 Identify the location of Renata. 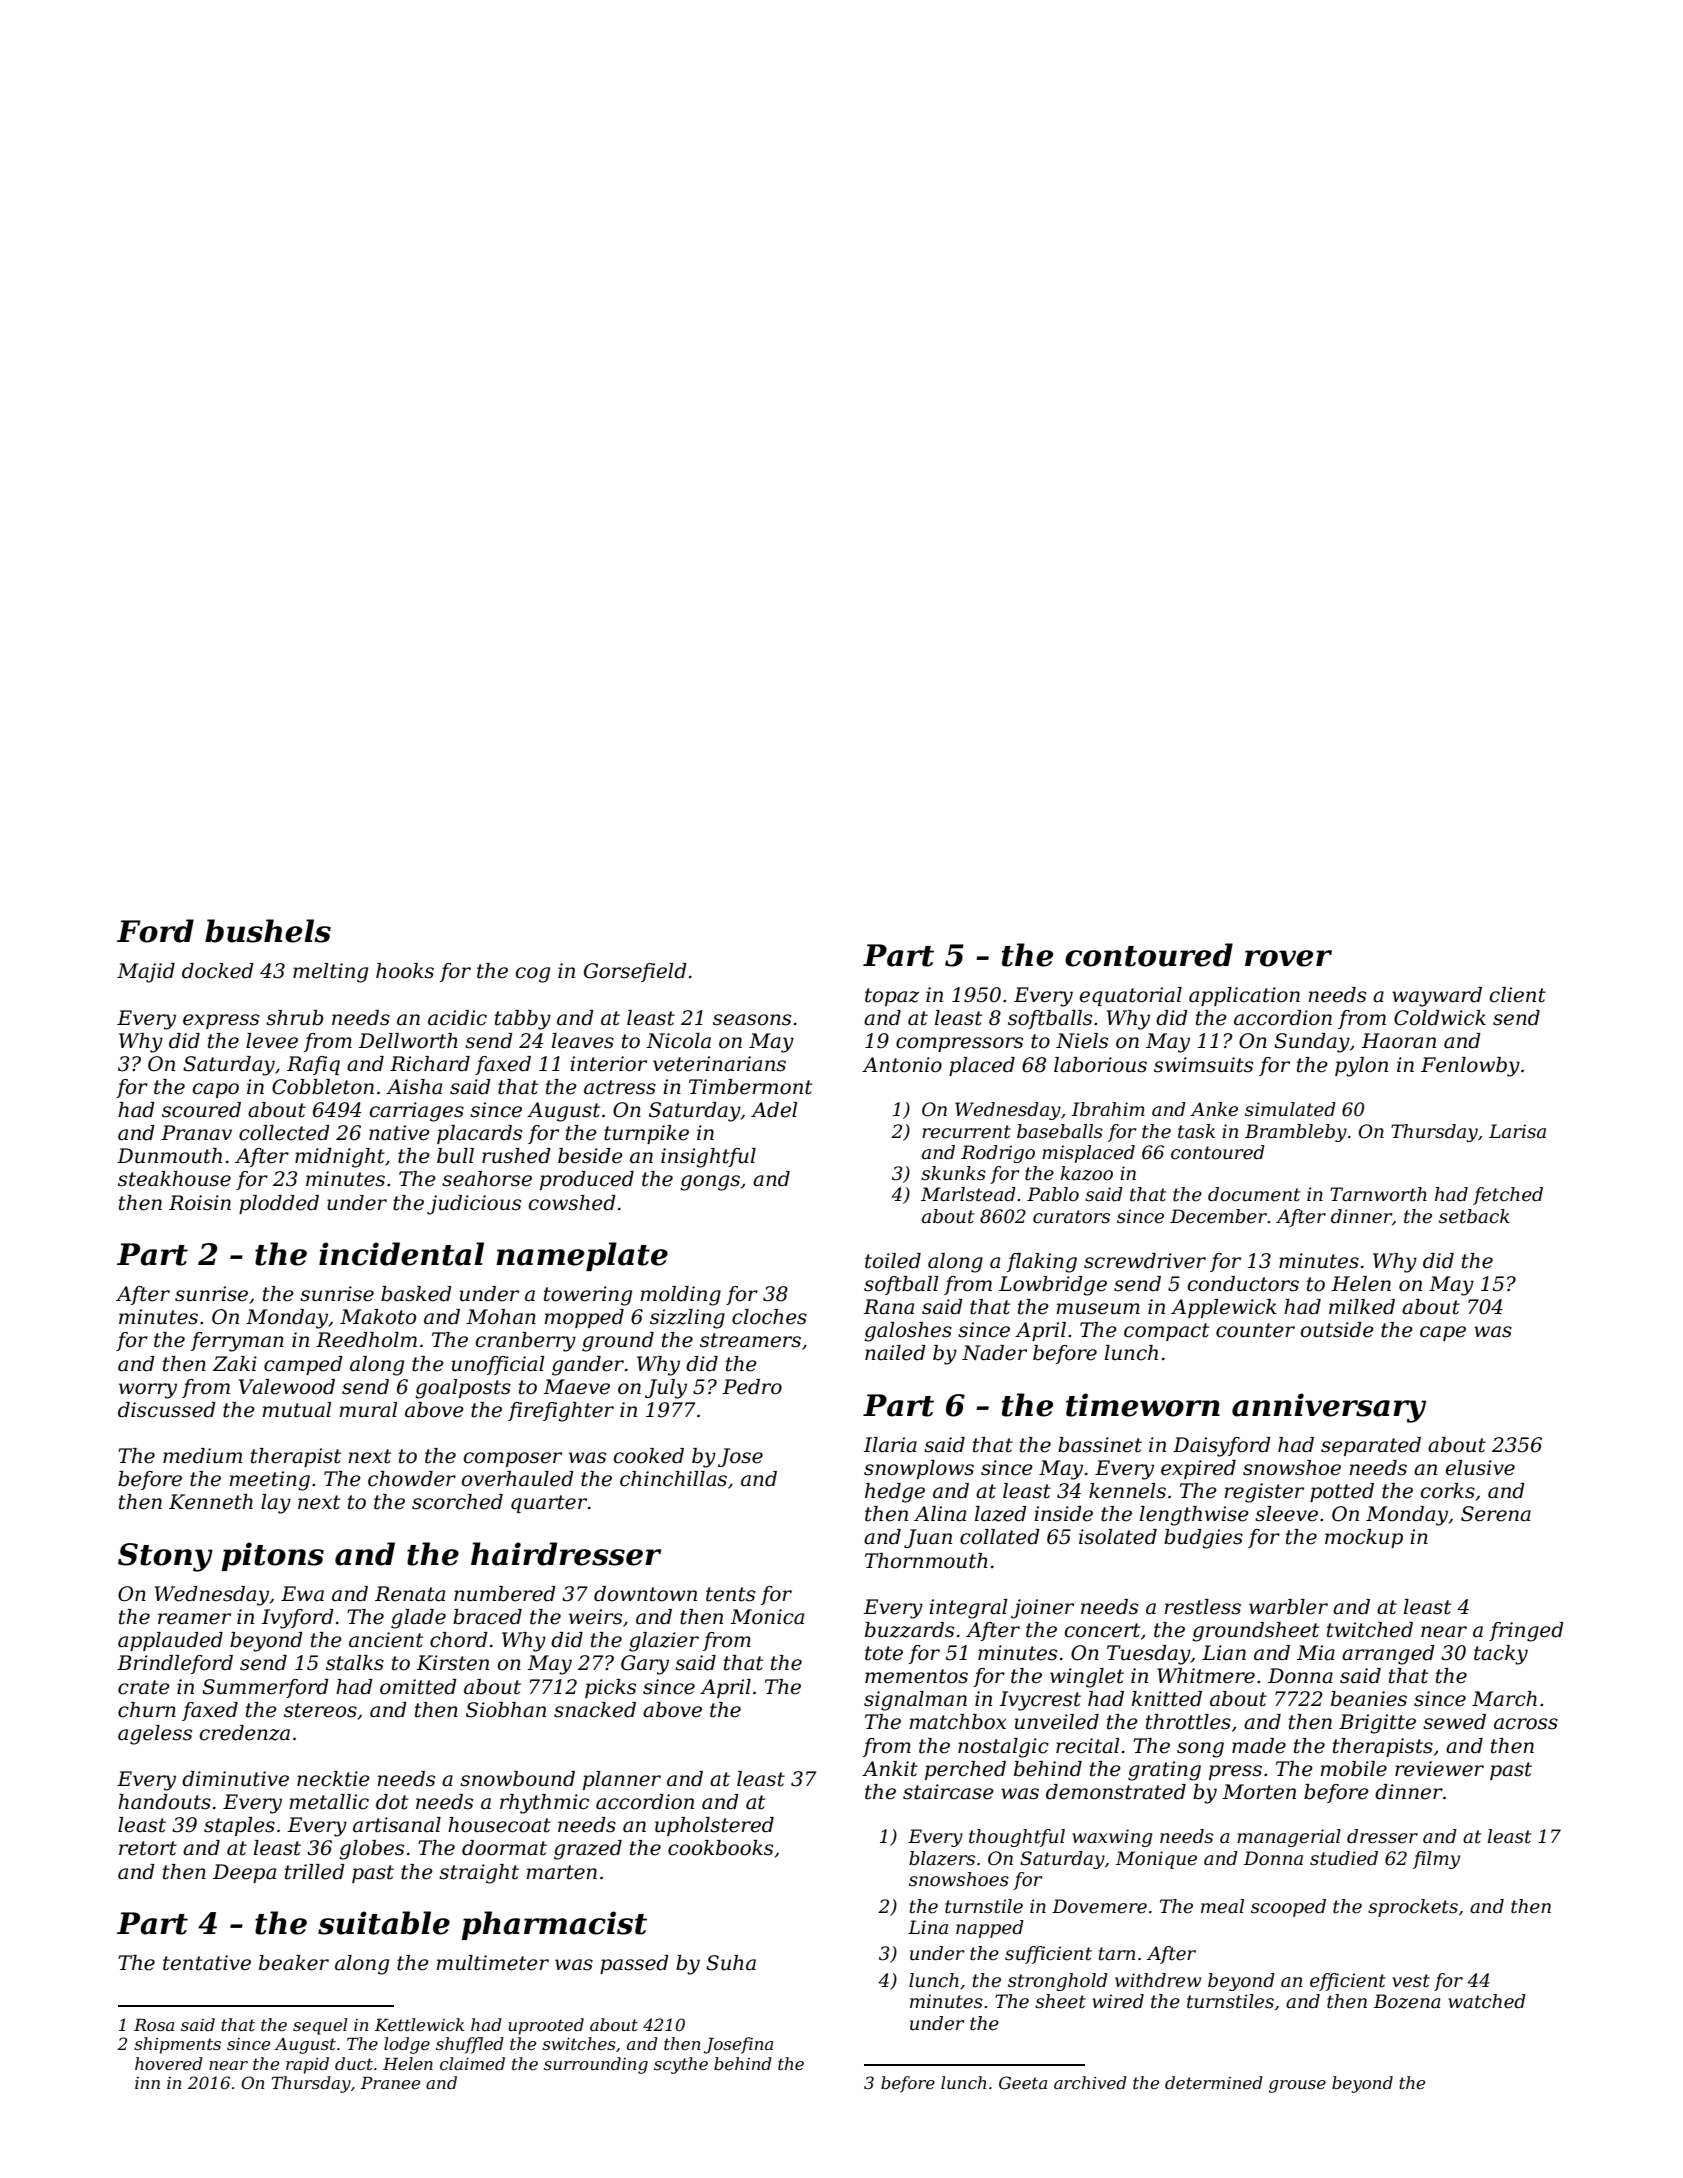
(410, 1594).
